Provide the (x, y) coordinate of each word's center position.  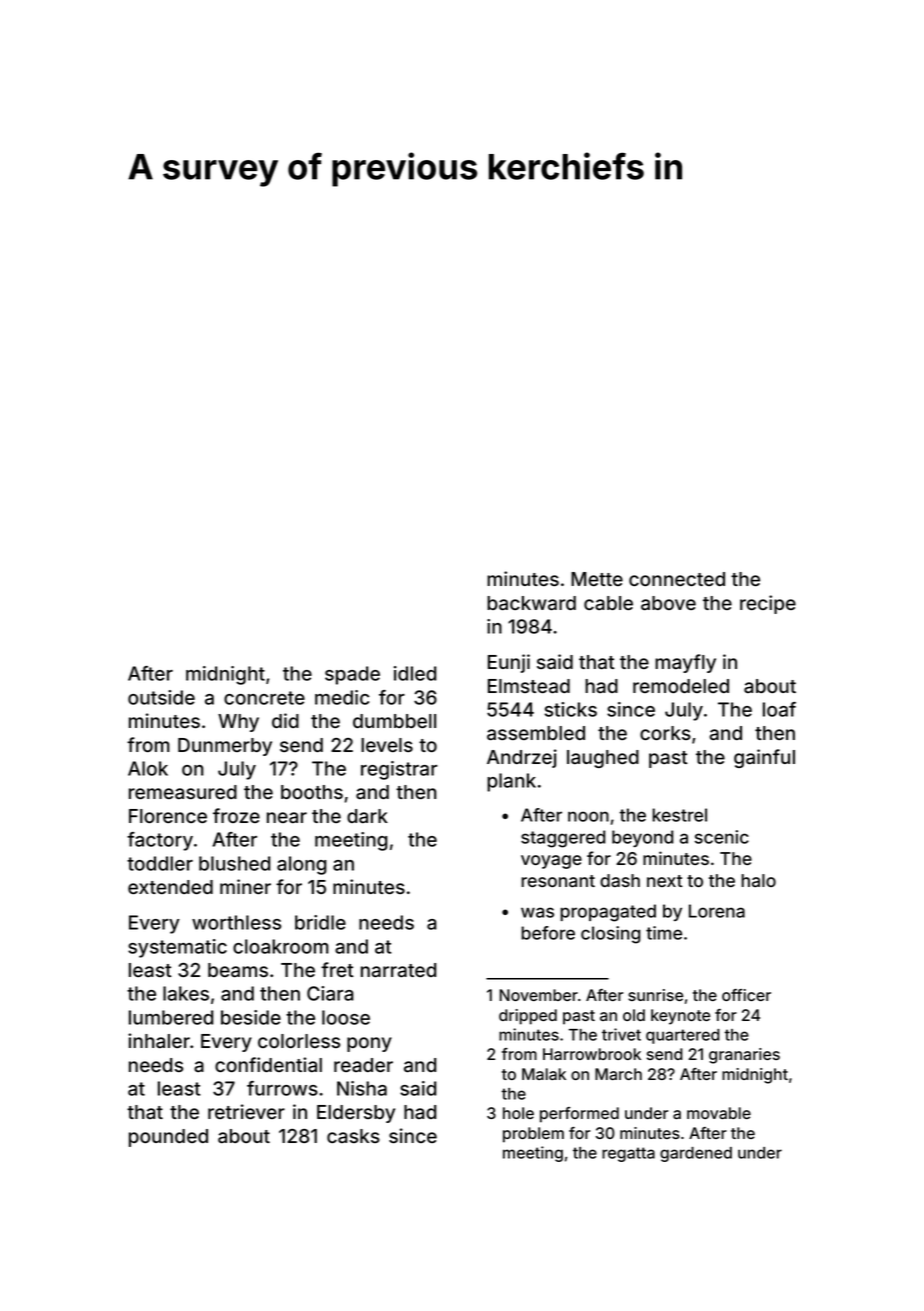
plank (511, 782)
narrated (398, 970)
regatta (628, 1154)
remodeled (681, 686)
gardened (696, 1154)
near (287, 818)
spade (352, 675)
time (664, 933)
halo (758, 880)
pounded (168, 1138)
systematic (177, 948)
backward (531, 603)
